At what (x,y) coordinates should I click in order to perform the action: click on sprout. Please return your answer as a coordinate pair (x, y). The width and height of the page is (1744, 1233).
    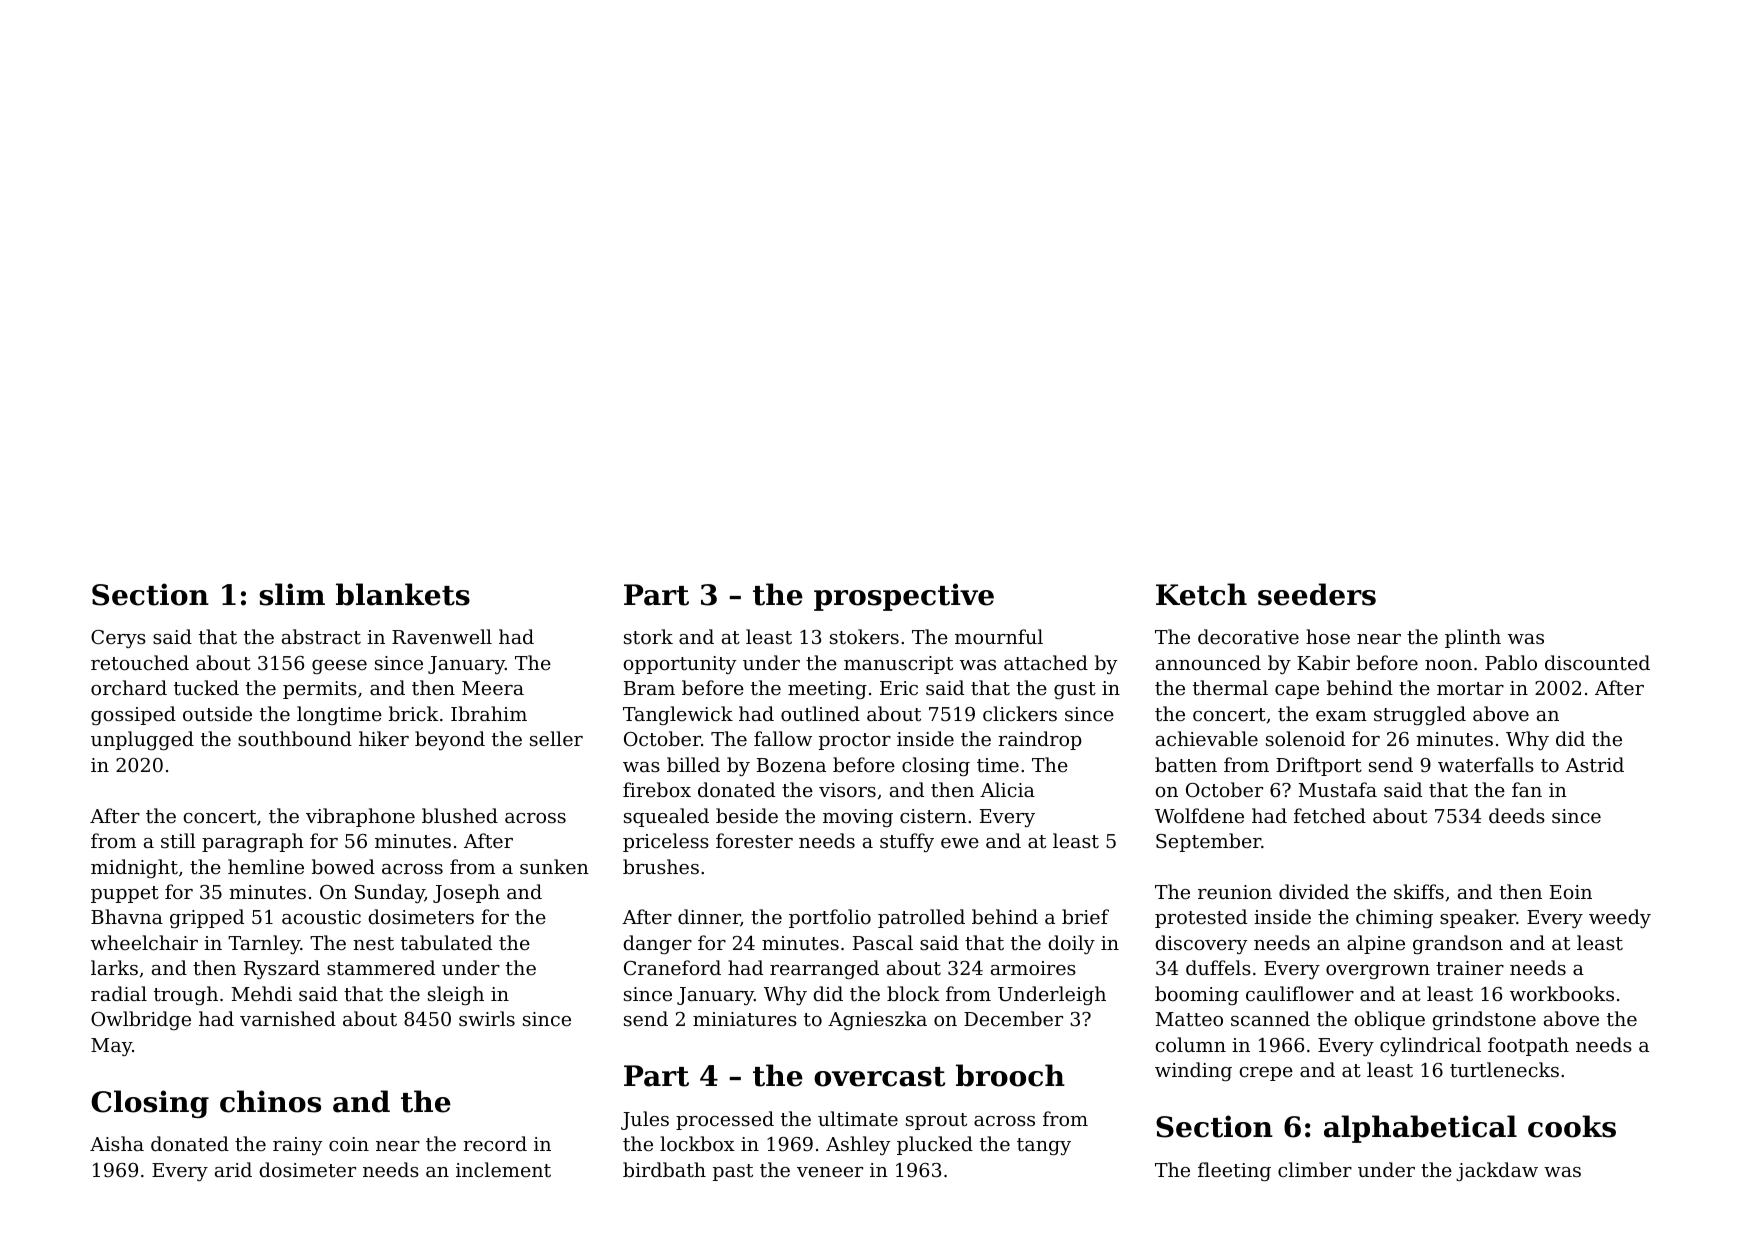
    Looking at the image, I should click on (936, 1121).
